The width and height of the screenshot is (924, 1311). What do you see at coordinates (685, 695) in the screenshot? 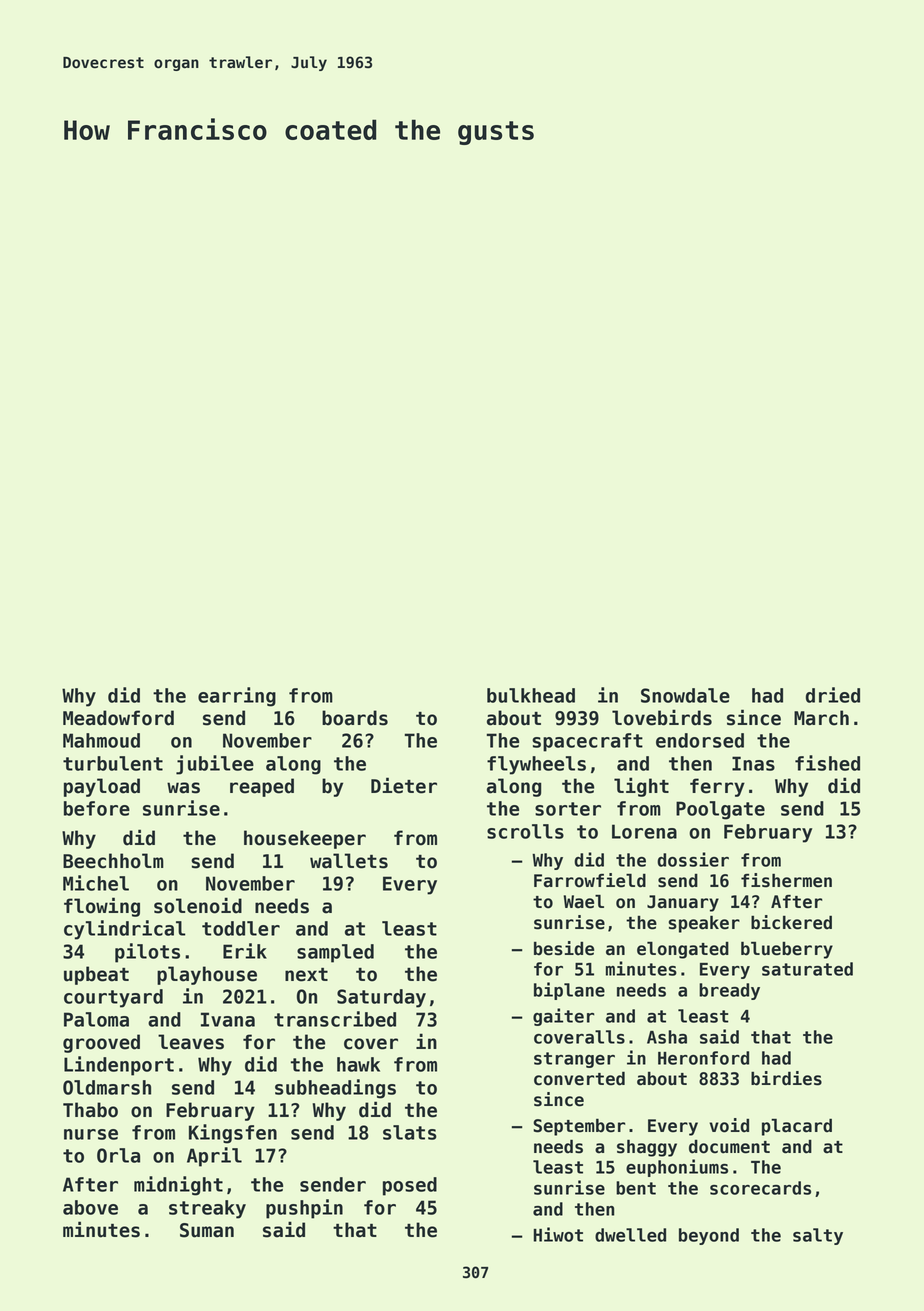
I see `Snowdale` at bounding box center [685, 695].
